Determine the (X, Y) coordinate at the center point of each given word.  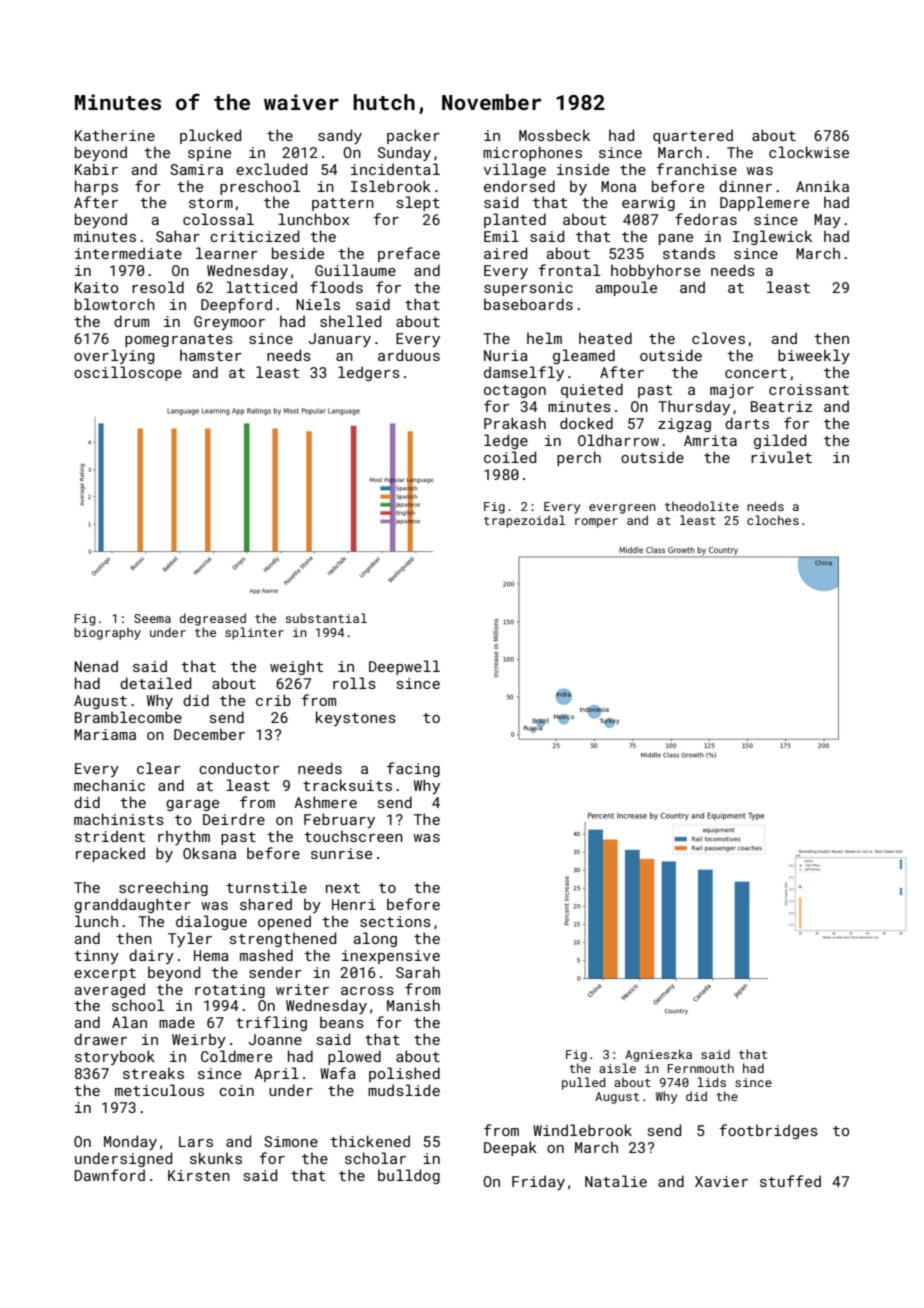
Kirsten (199, 1175)
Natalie (616, 1181)
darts (747, 423)
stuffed (790, 1181)
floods (336, 287)
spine (209, 154)
